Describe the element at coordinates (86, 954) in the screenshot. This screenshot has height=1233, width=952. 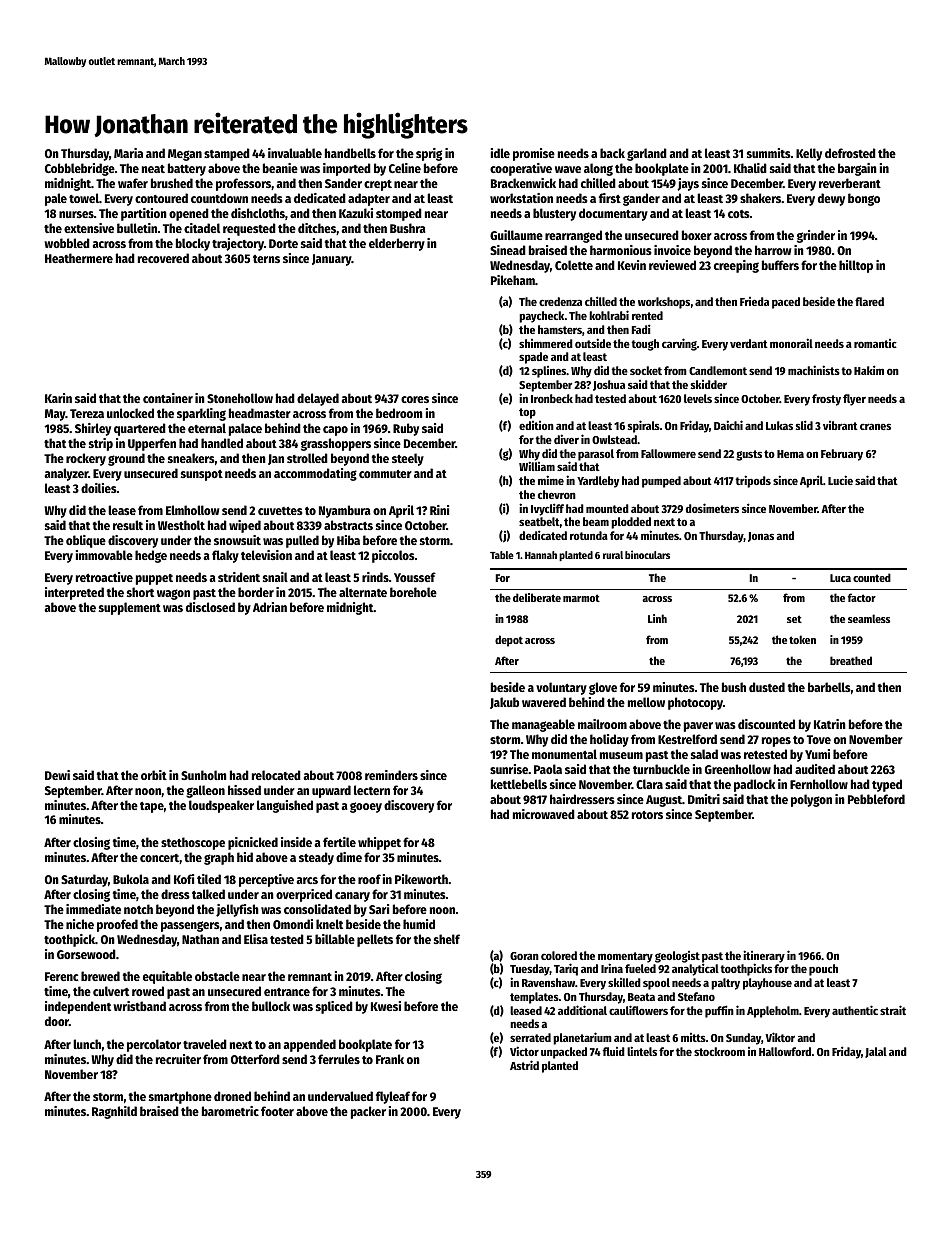
I see `Gorsewood` at that location.
